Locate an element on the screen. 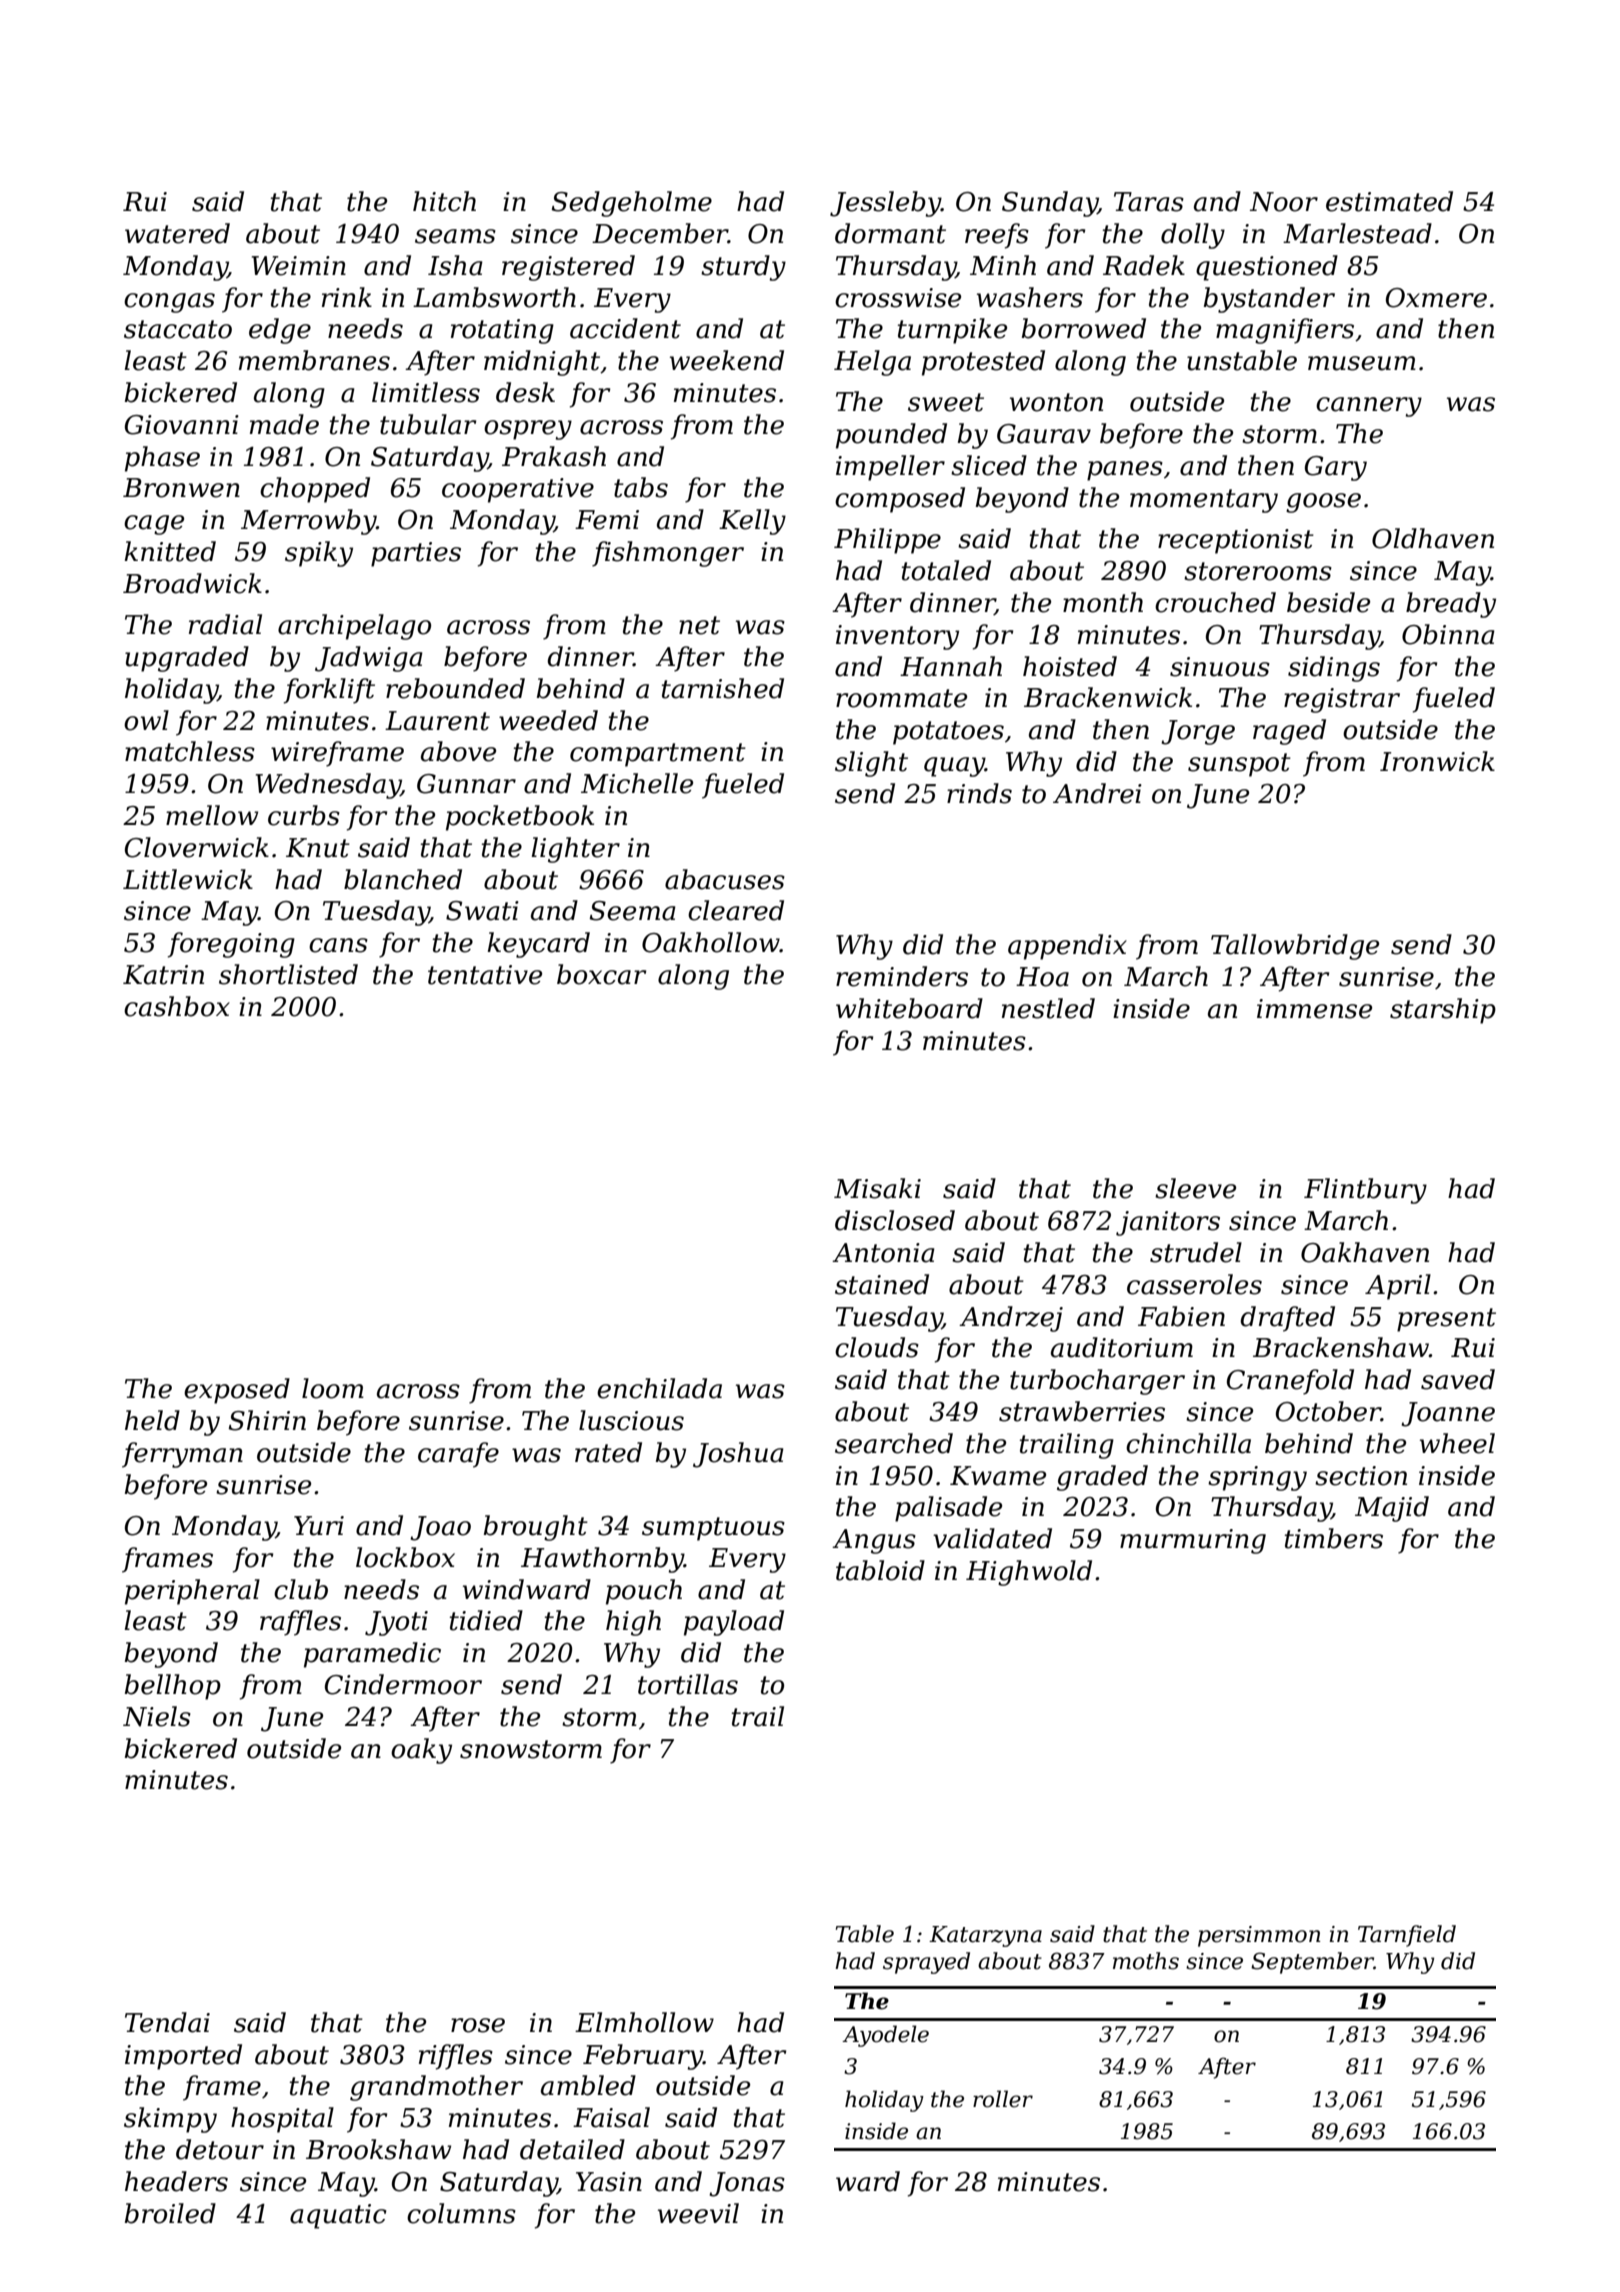 The height and width of the screenshot is (2292, 1620). Jessleby is located at coordinates (885, 204).
